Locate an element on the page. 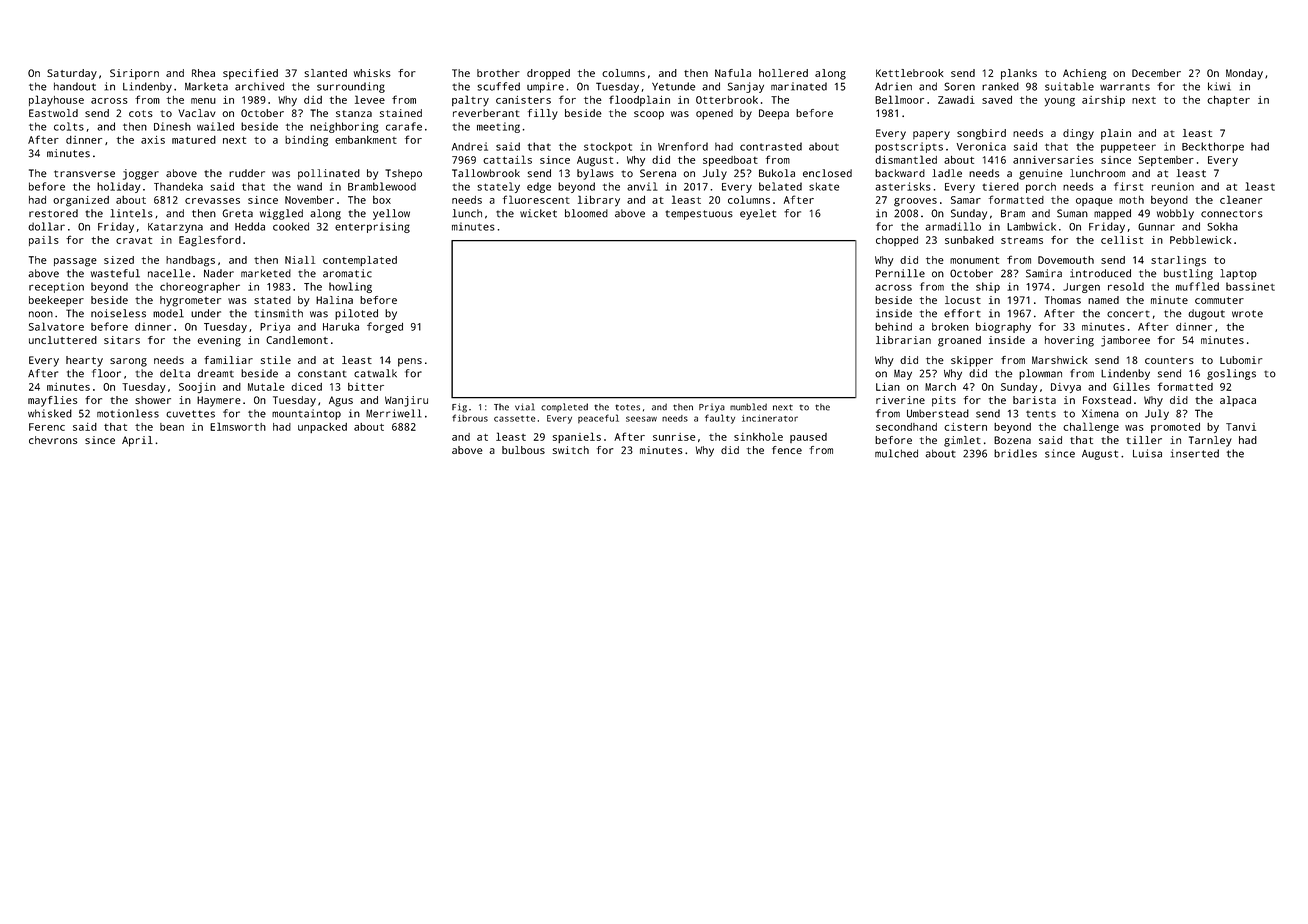  brother is located at coordinates (498, 73).
